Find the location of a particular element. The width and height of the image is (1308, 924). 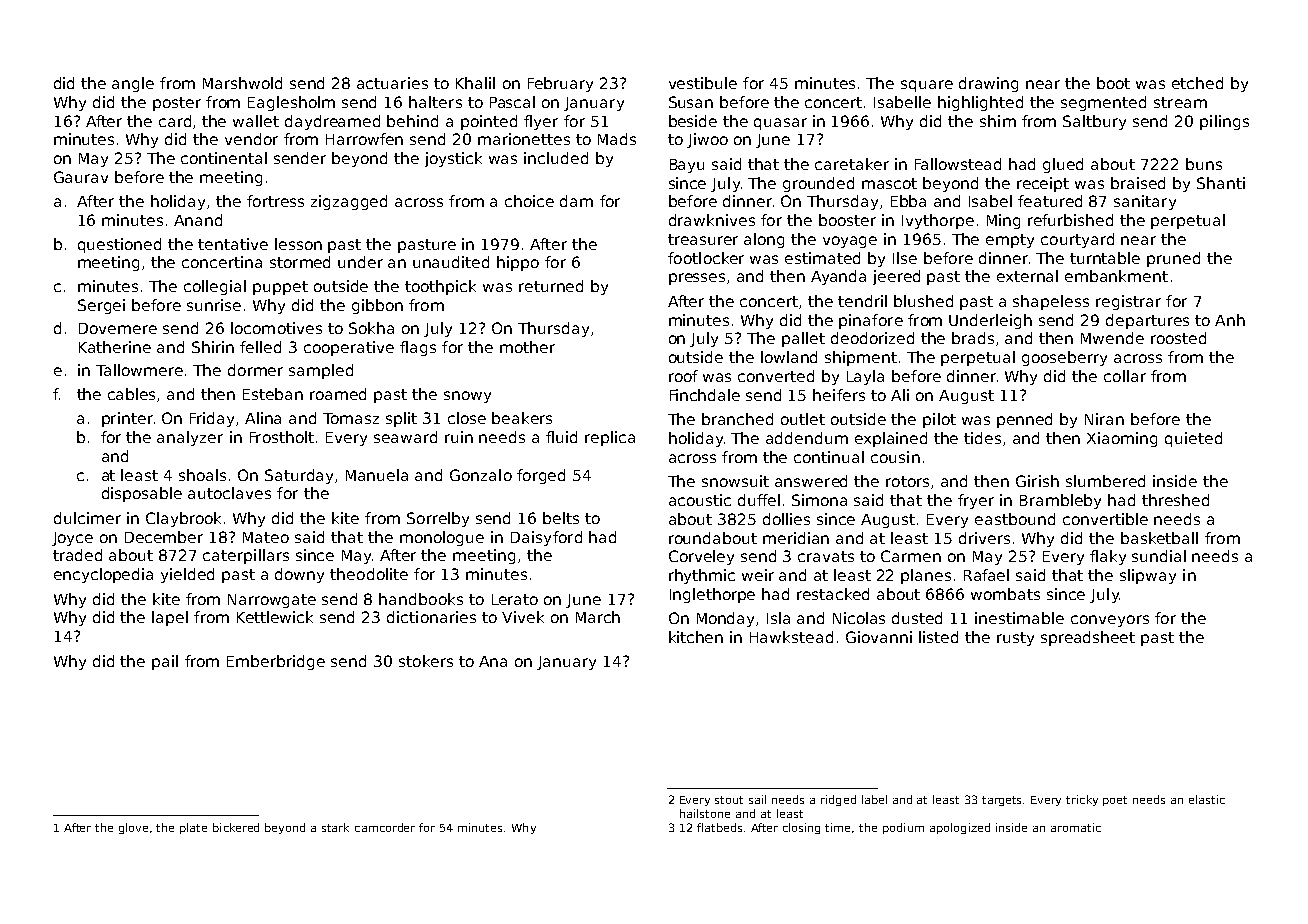

buns is located at coordinates (1204, 164).
